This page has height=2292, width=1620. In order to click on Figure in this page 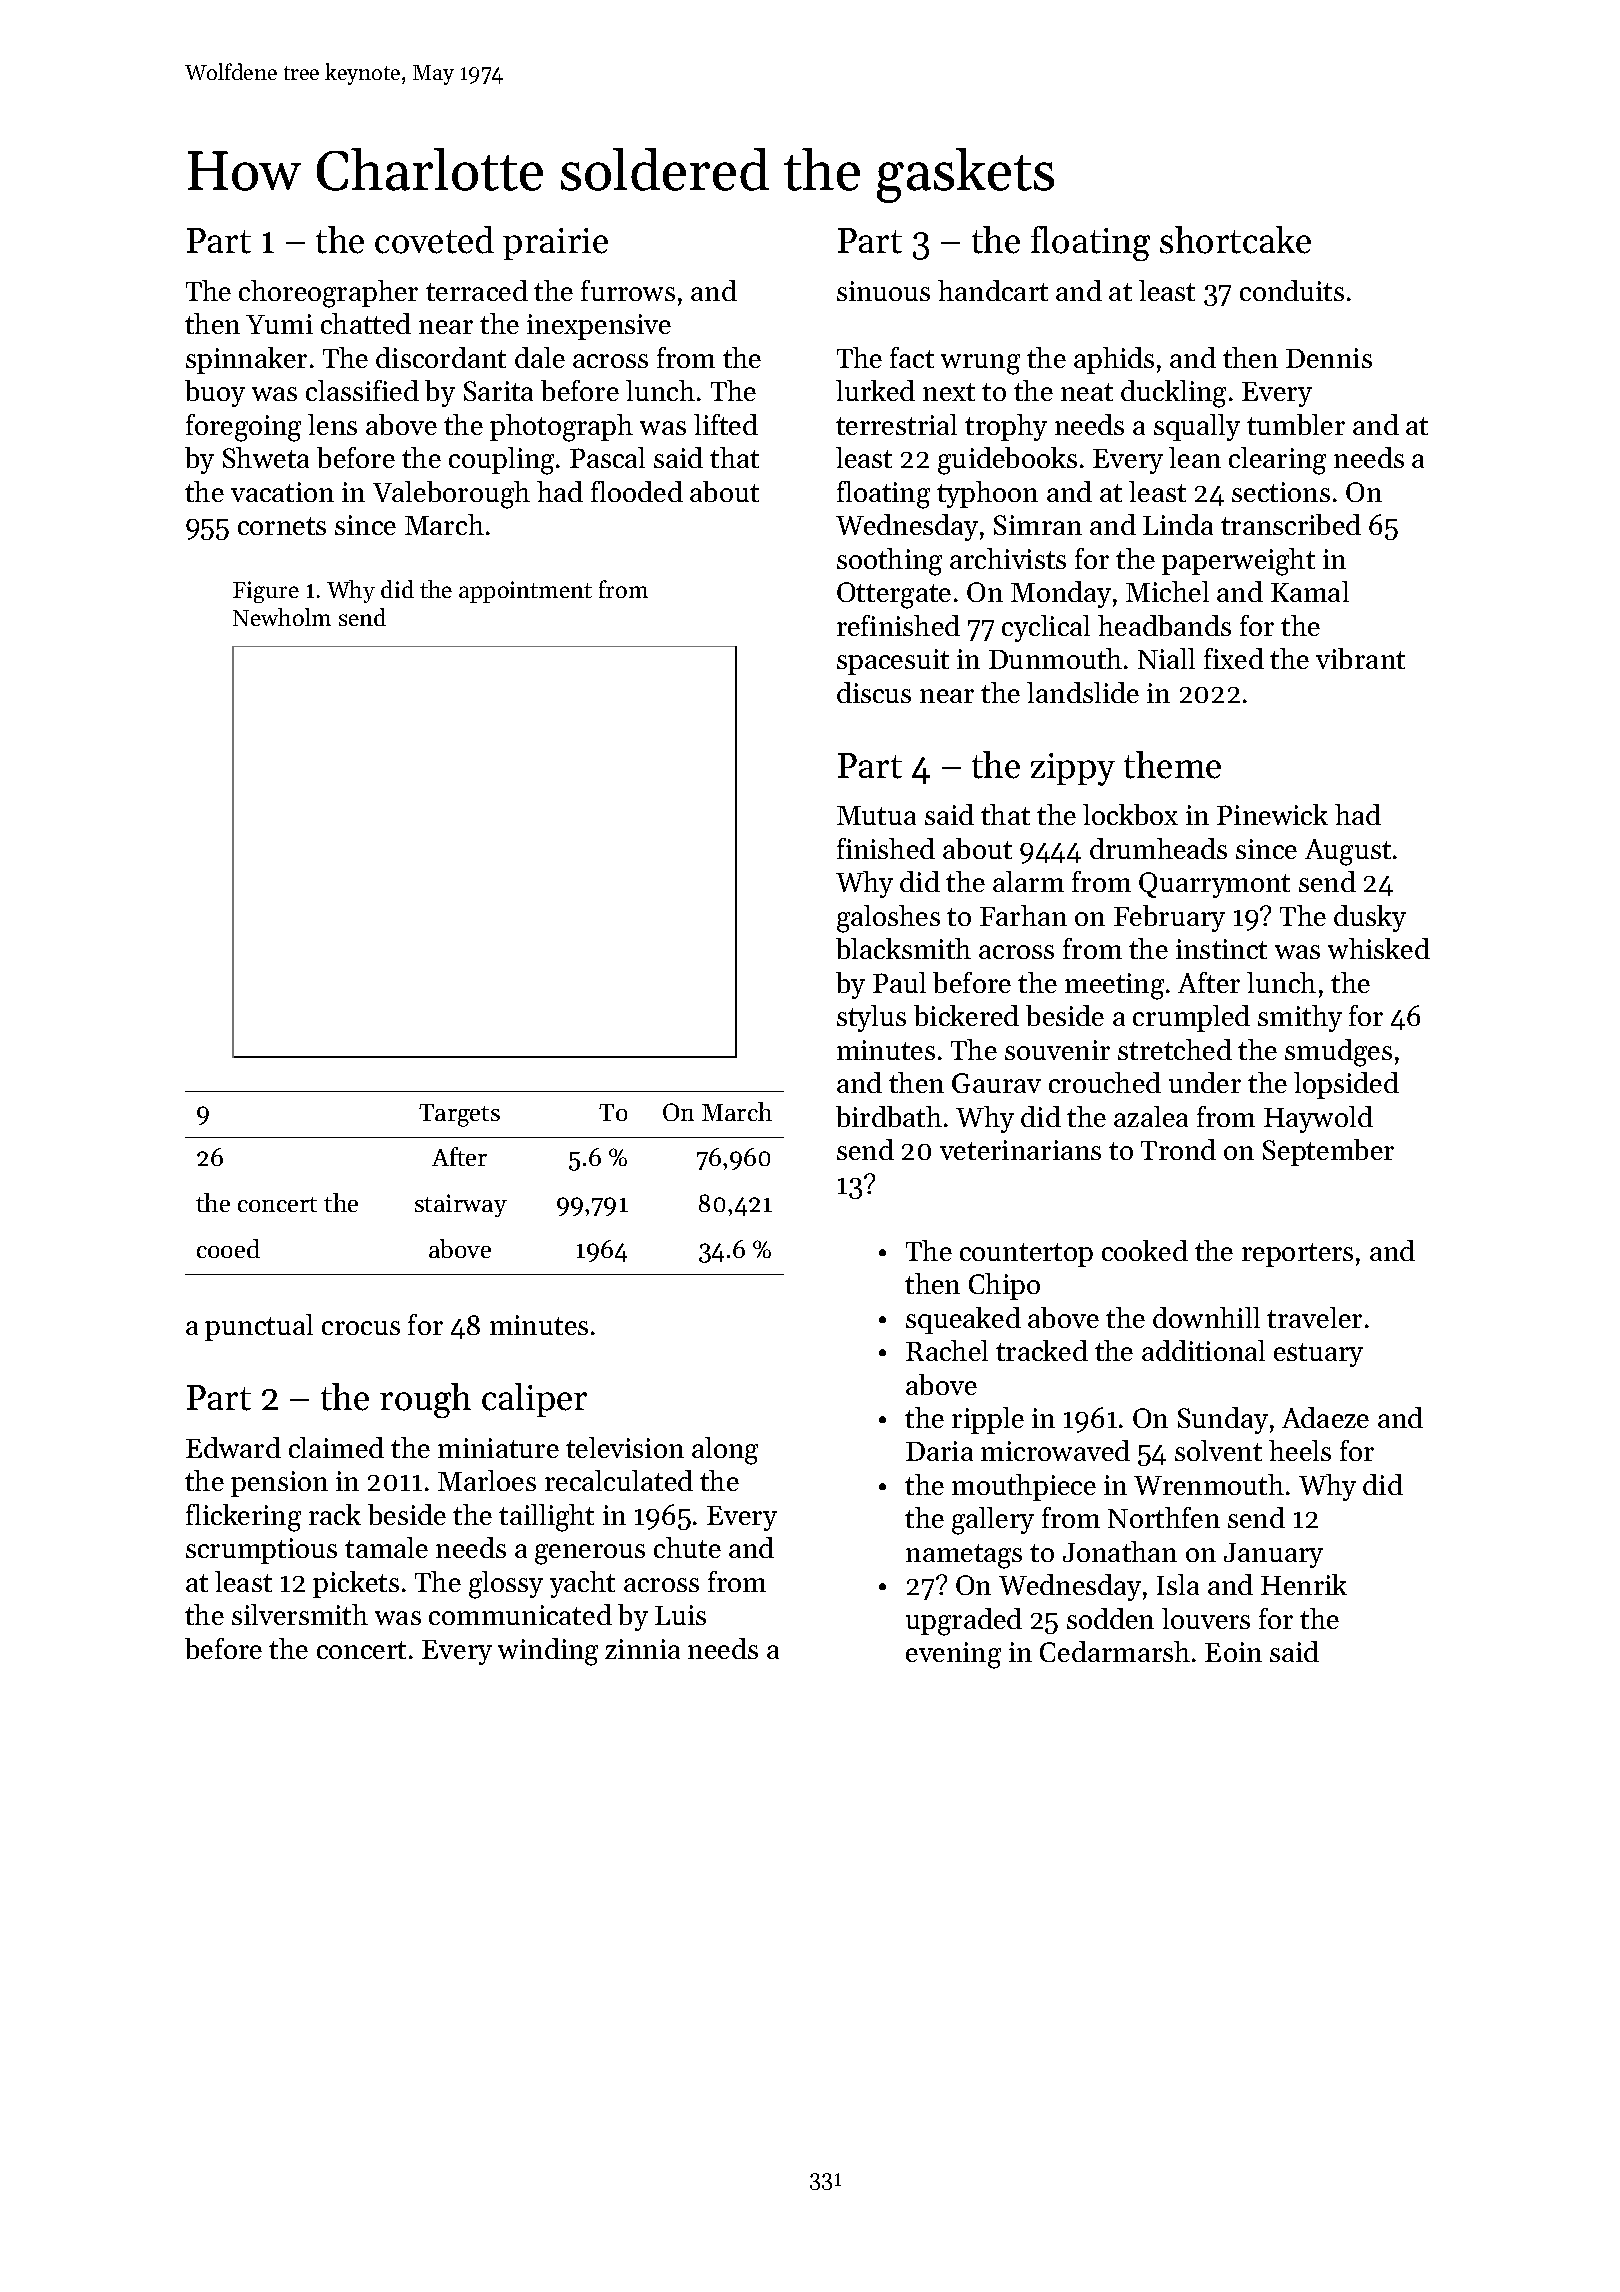, I will do `click(266, 592)`.
